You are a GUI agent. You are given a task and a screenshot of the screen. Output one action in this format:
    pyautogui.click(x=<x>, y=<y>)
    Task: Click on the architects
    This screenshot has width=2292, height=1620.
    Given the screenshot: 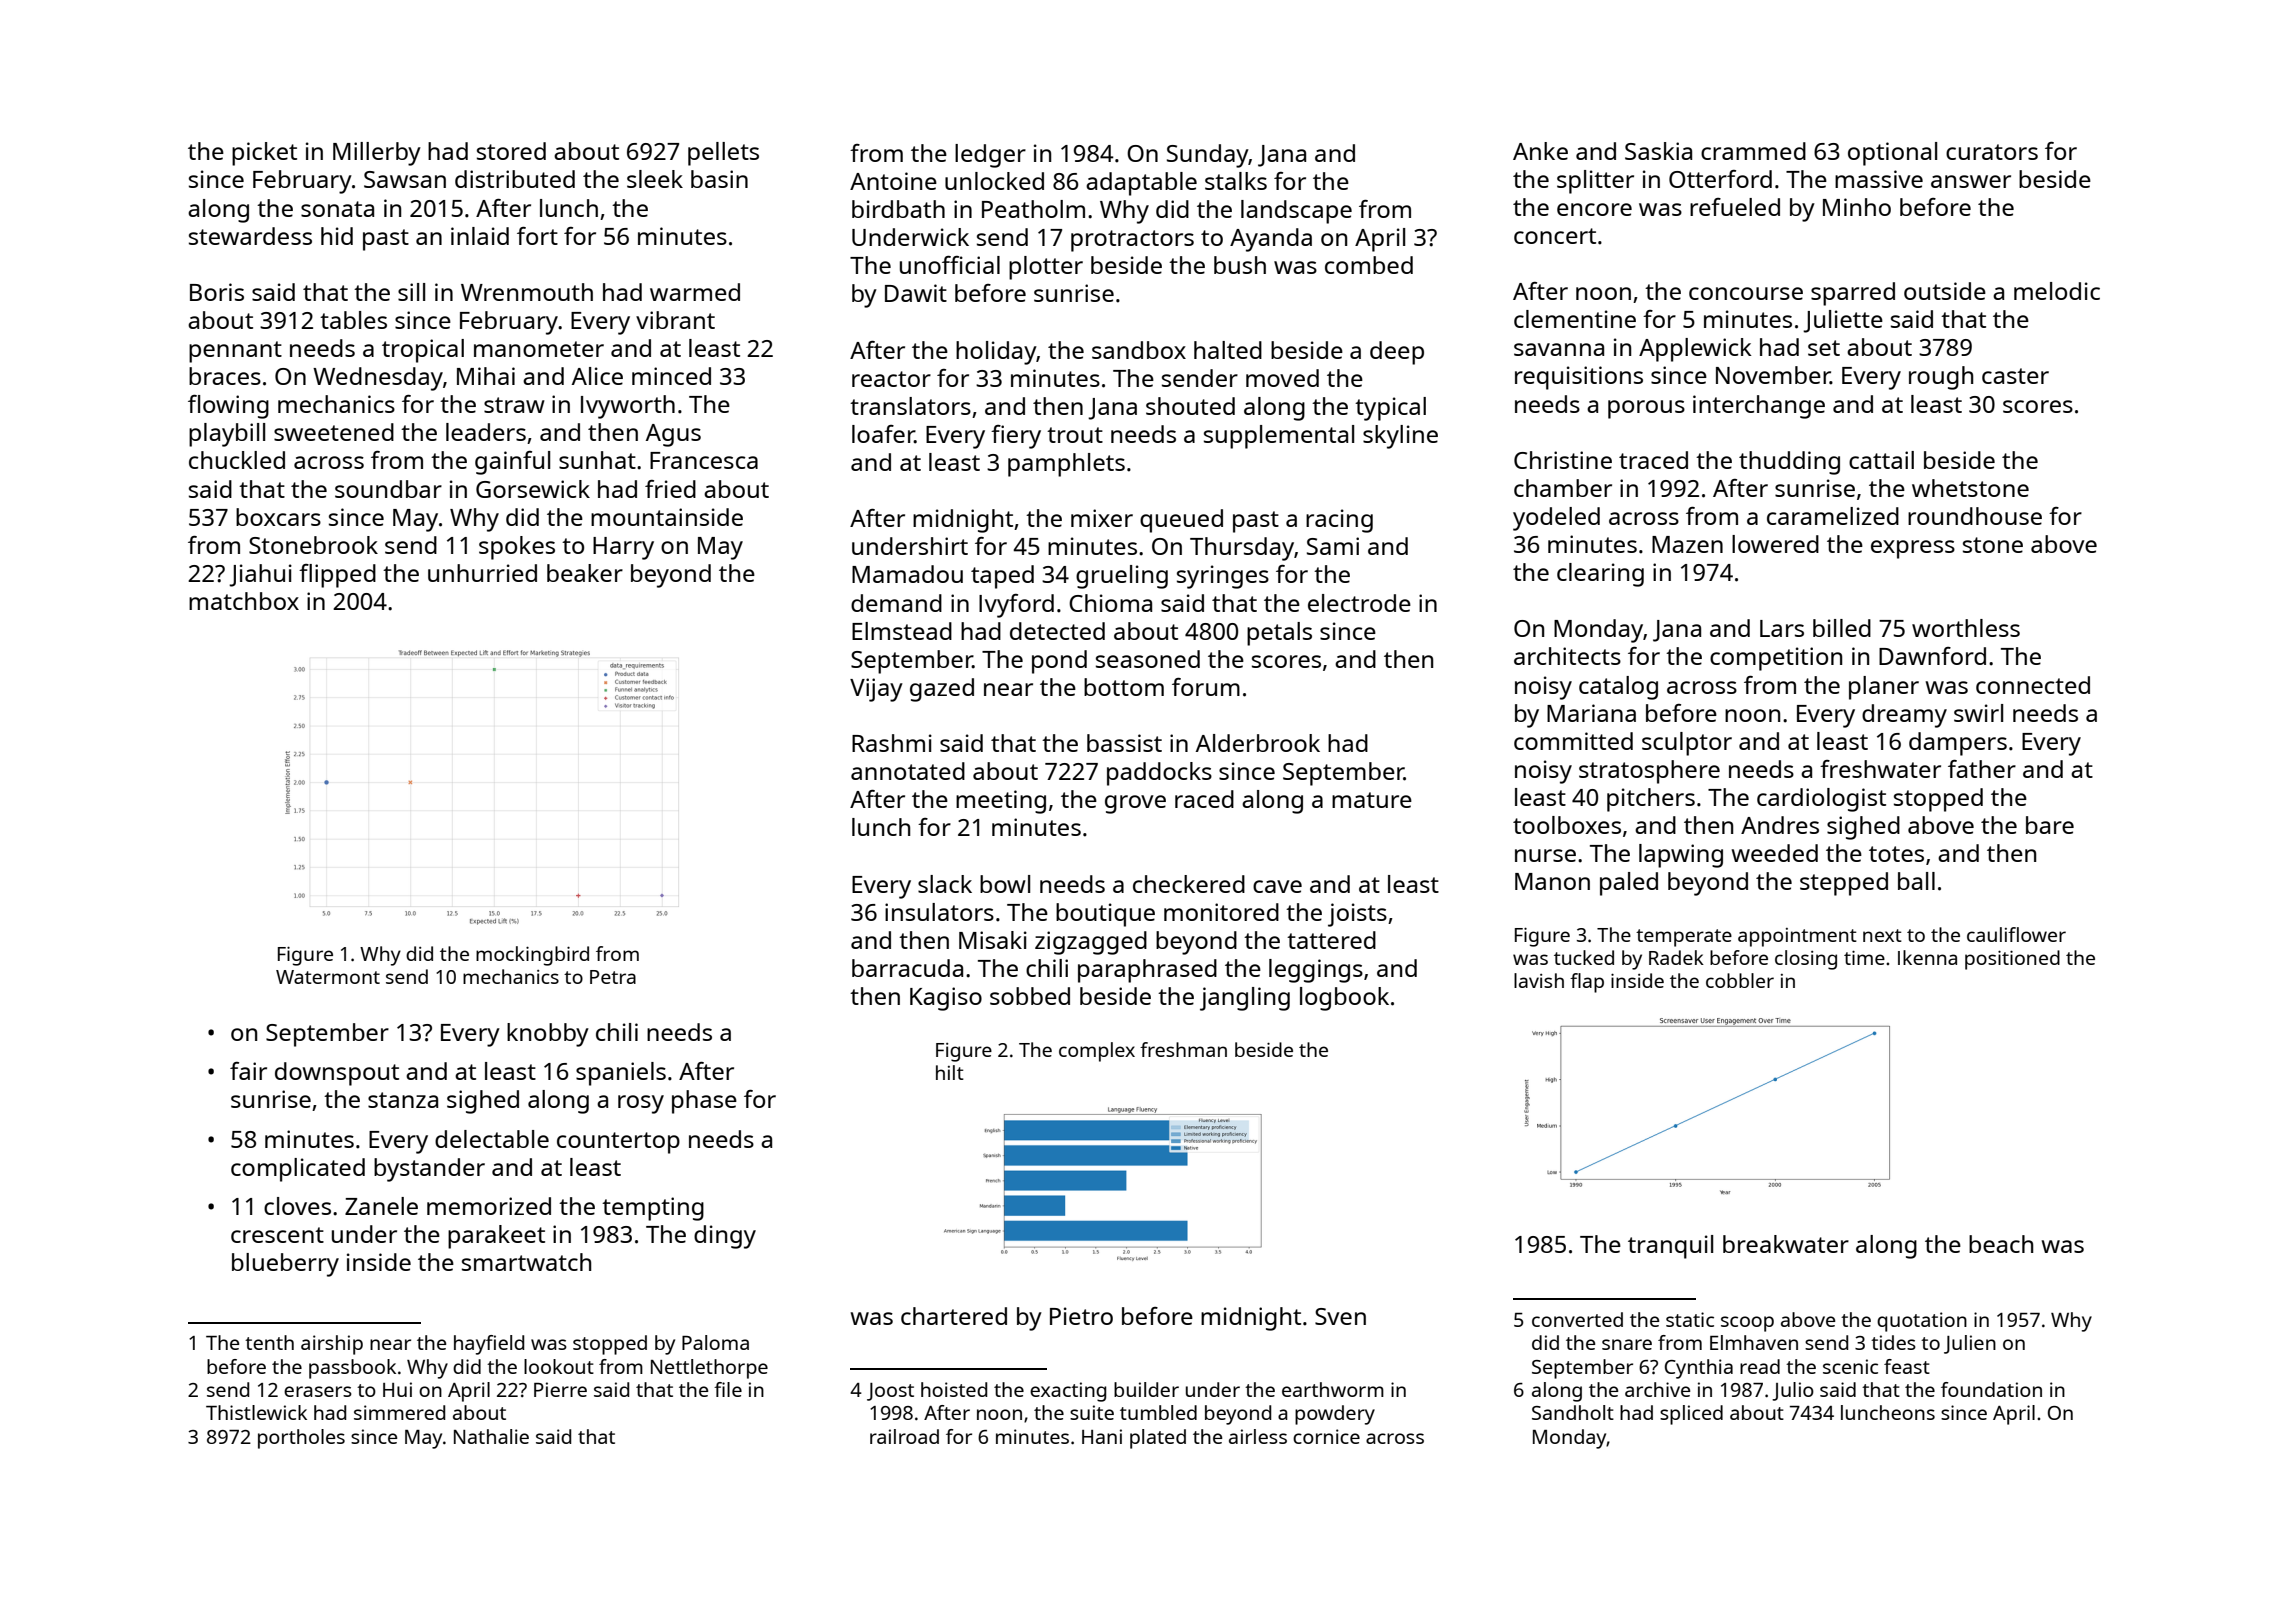 What is the action you would take?
    pyautogui.click(x=1567, y=656)
